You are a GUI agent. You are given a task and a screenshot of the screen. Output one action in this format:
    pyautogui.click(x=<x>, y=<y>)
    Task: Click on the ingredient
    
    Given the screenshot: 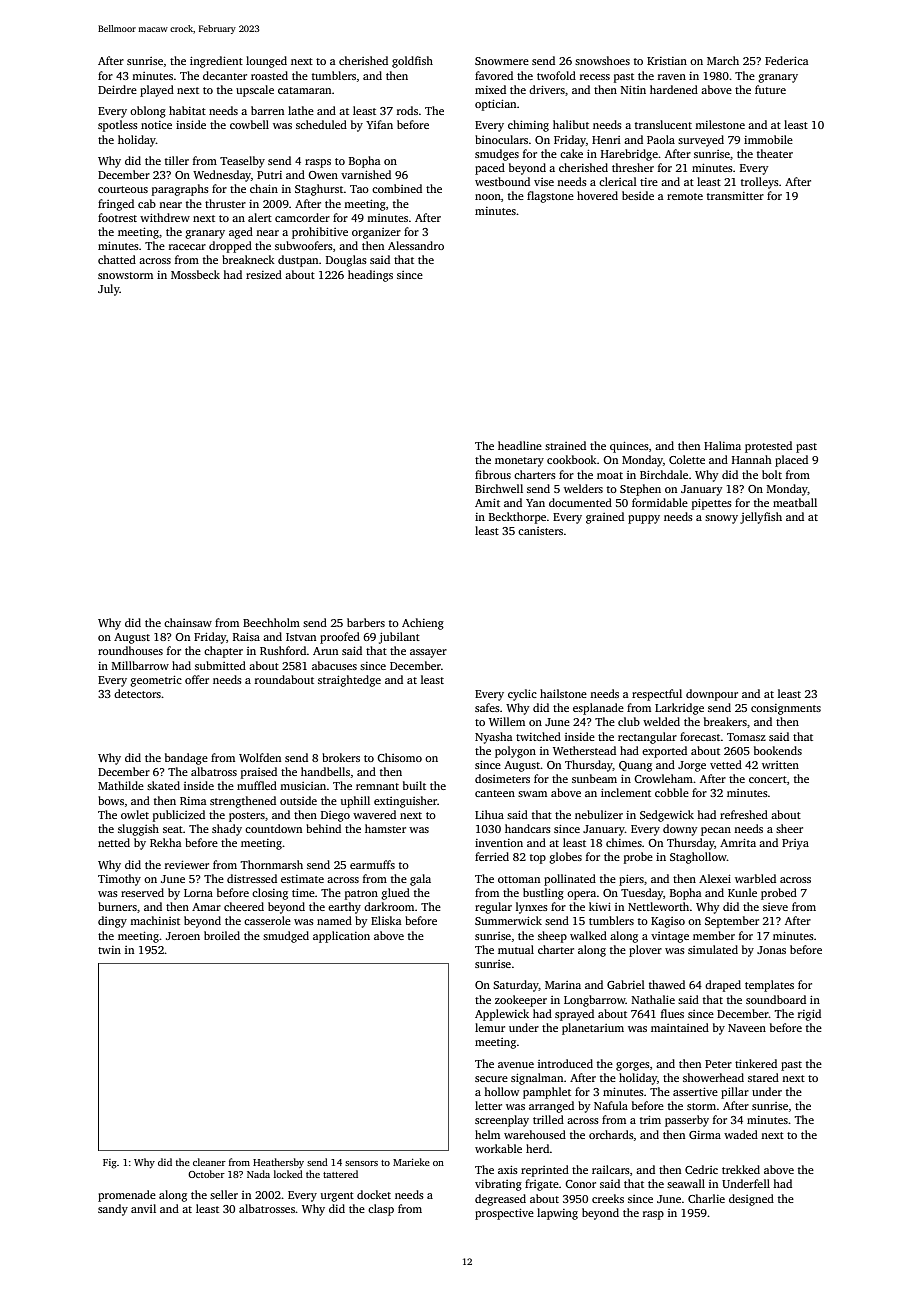 What is the action you would take?
    pyautogui.click(x=216, y=62)
